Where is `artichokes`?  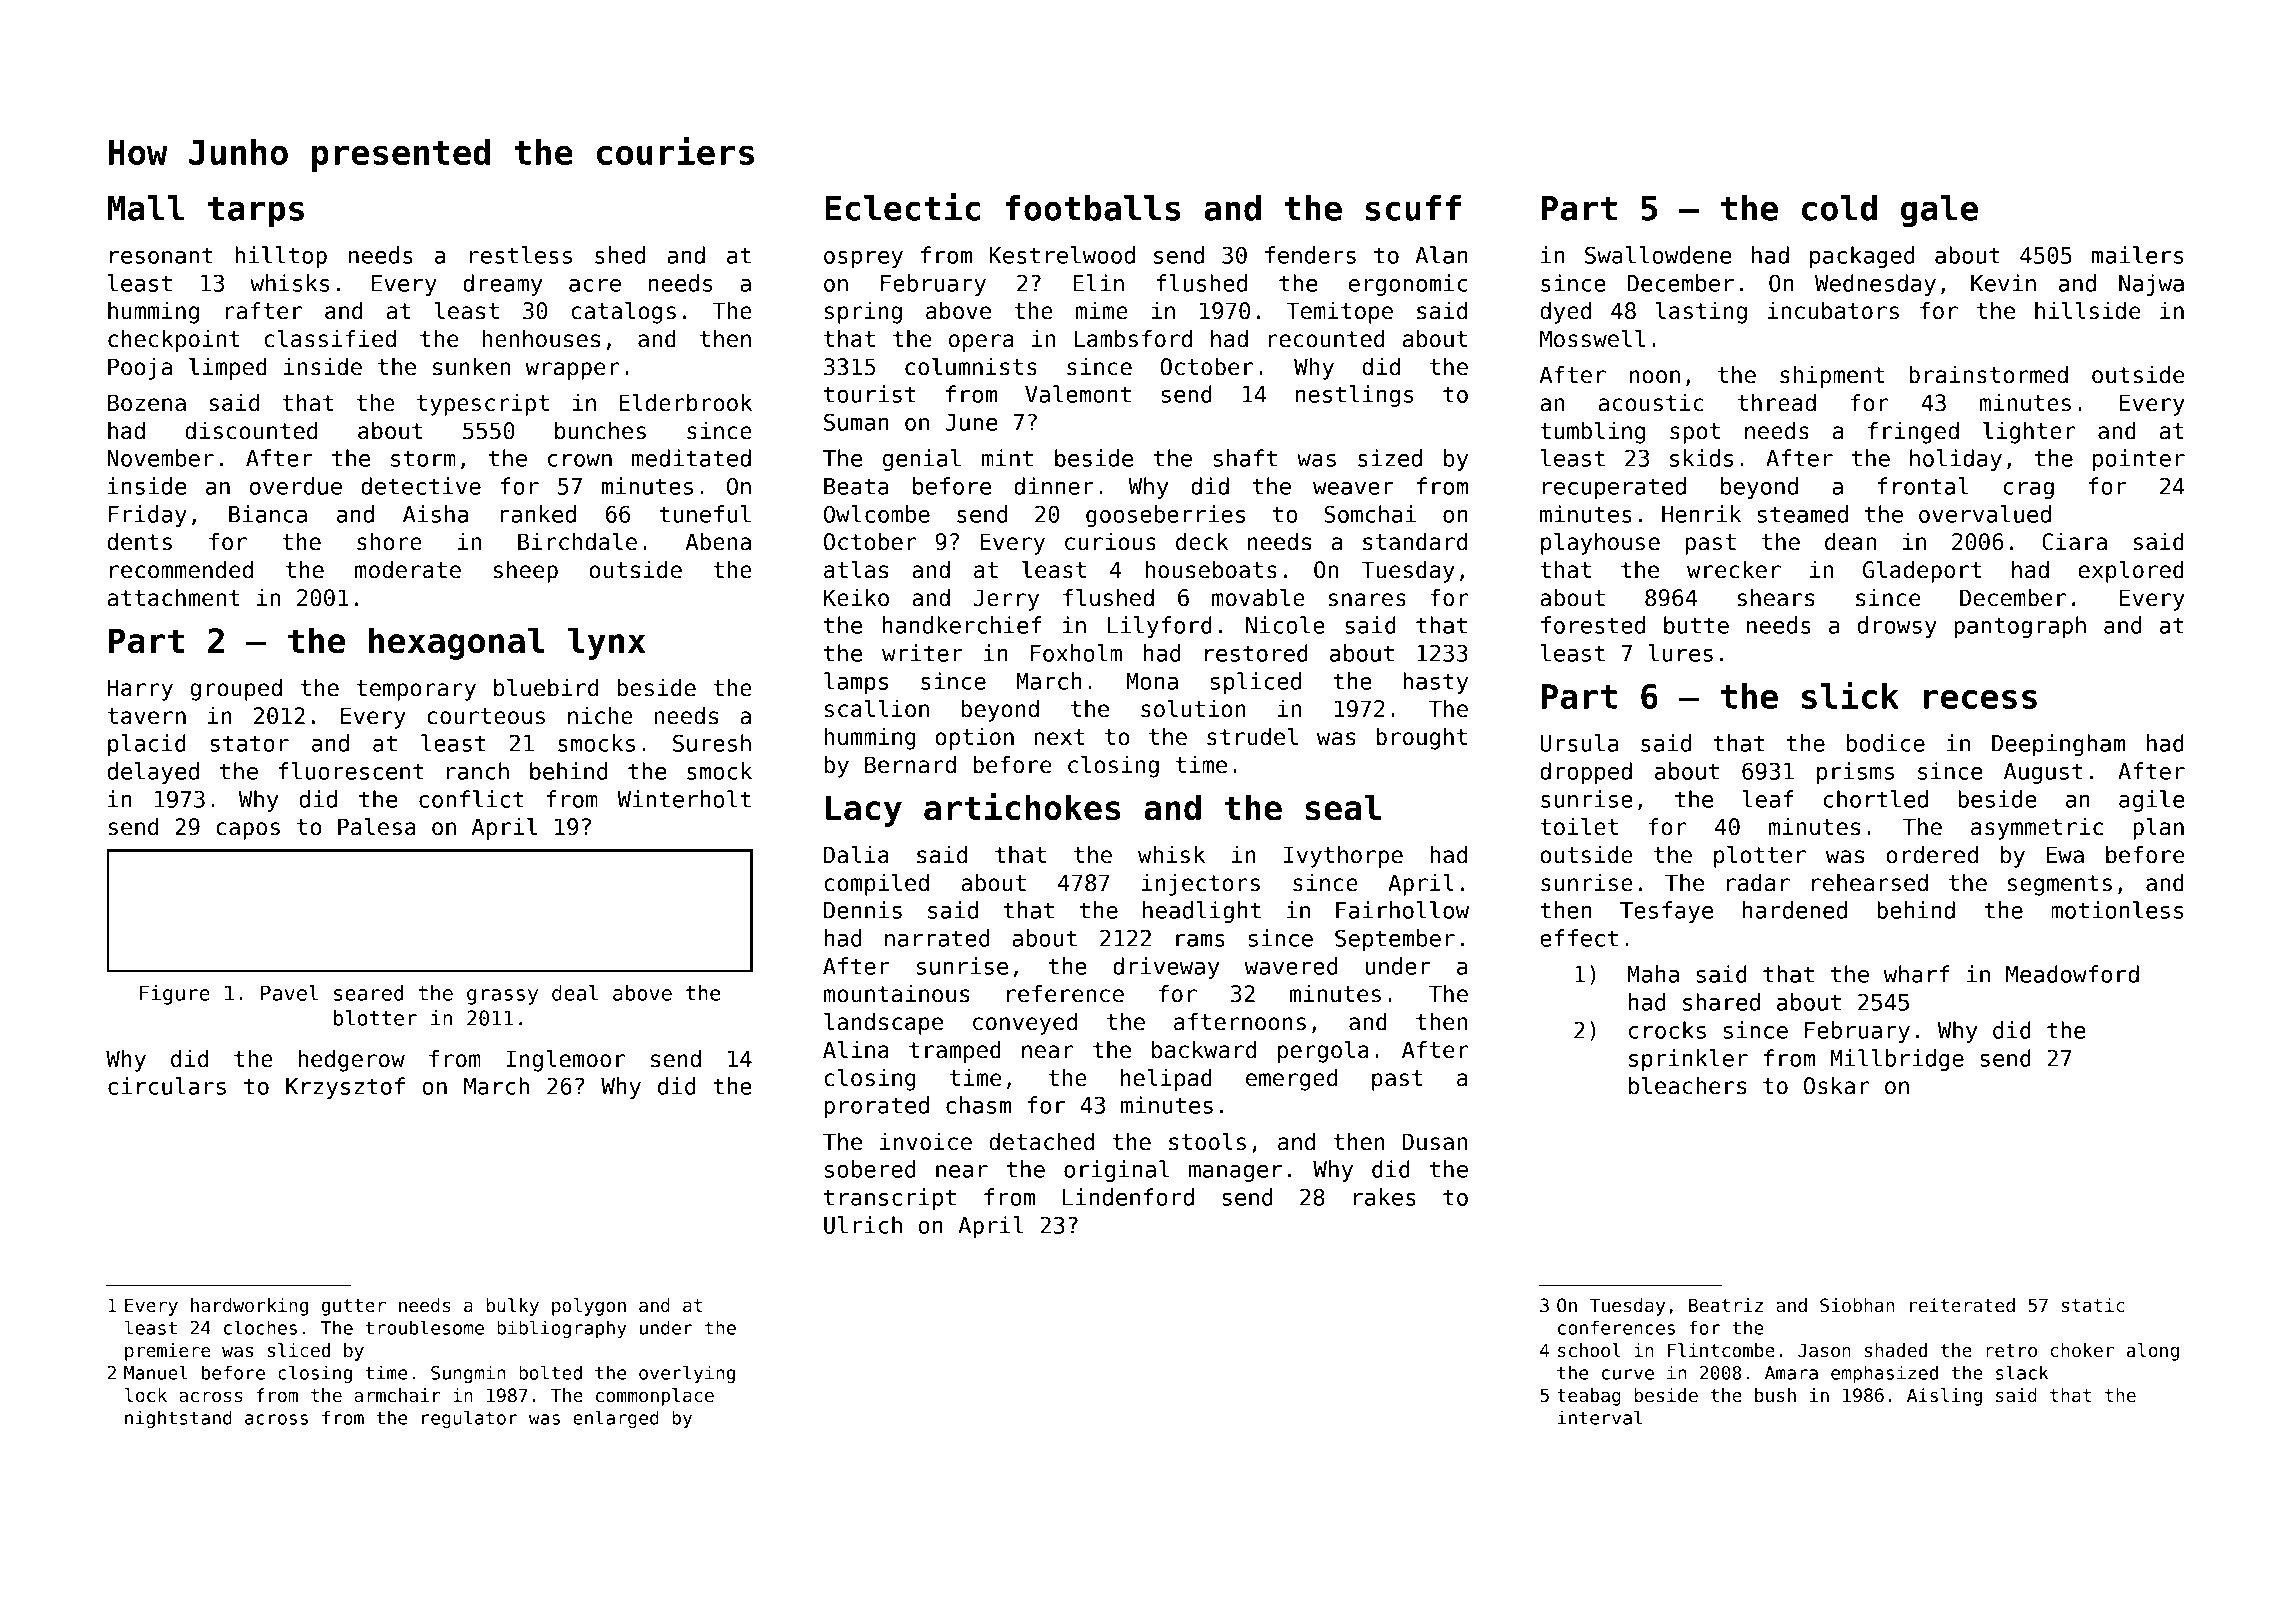 artichokes is located at coordinates (1022, 807).
